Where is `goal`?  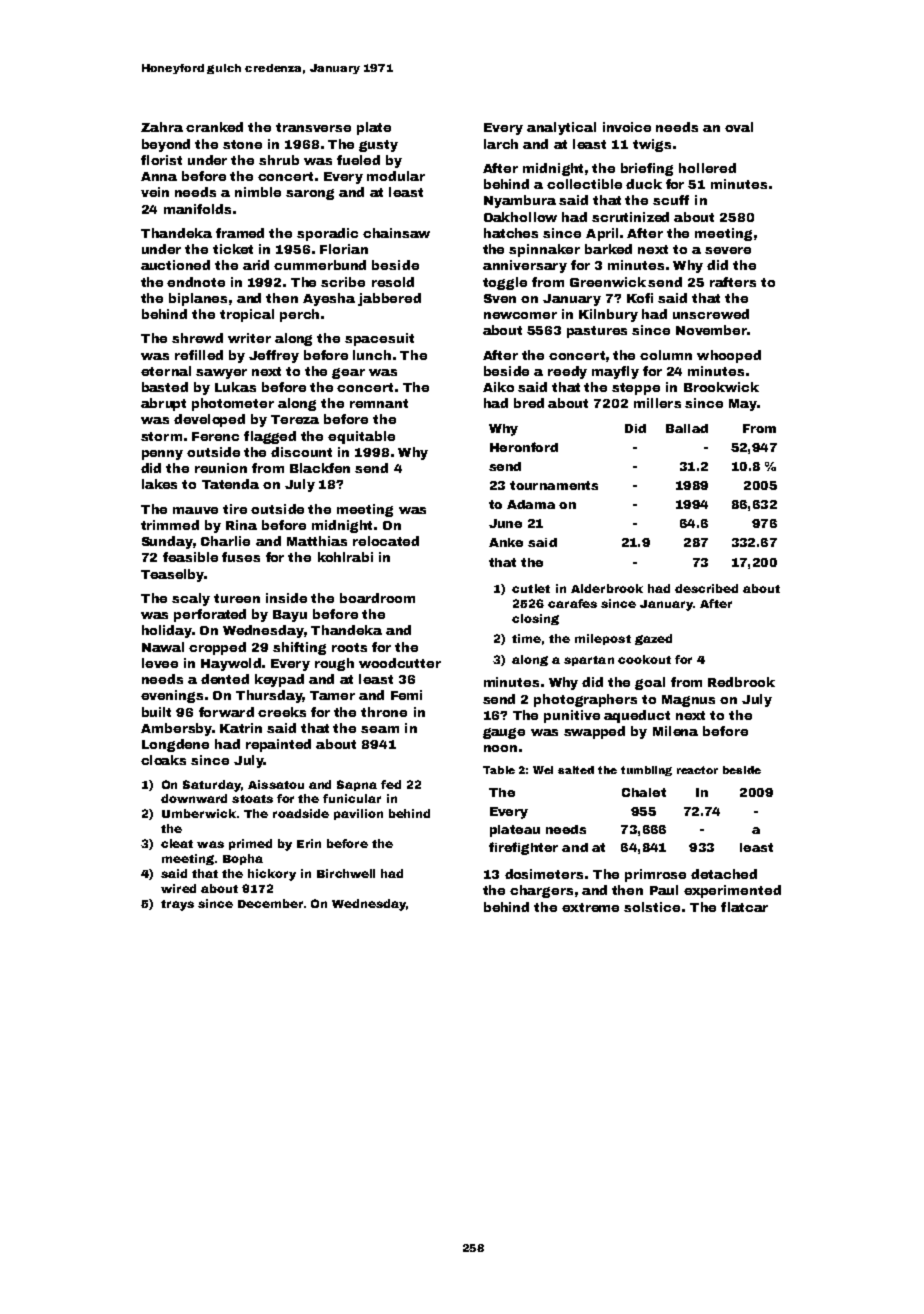 goal is located at coordinates (650, 683).
